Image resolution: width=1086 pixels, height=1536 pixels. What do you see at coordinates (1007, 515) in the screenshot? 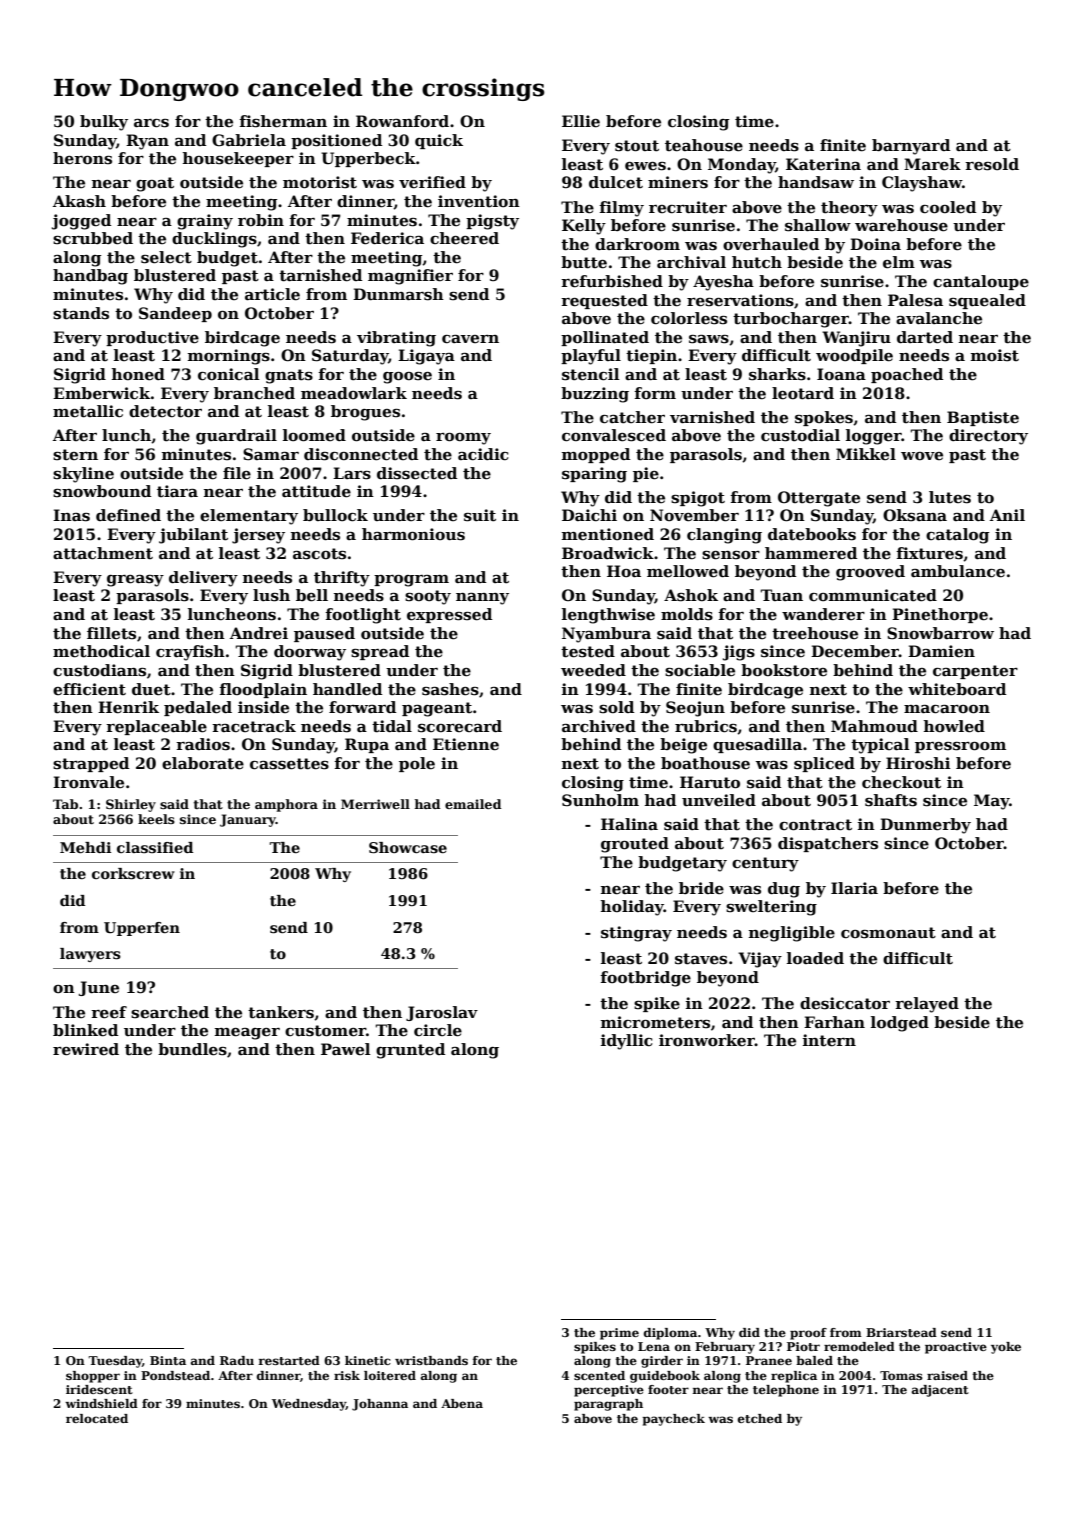
I see `Anil` at bounding box center [1007, 515].
